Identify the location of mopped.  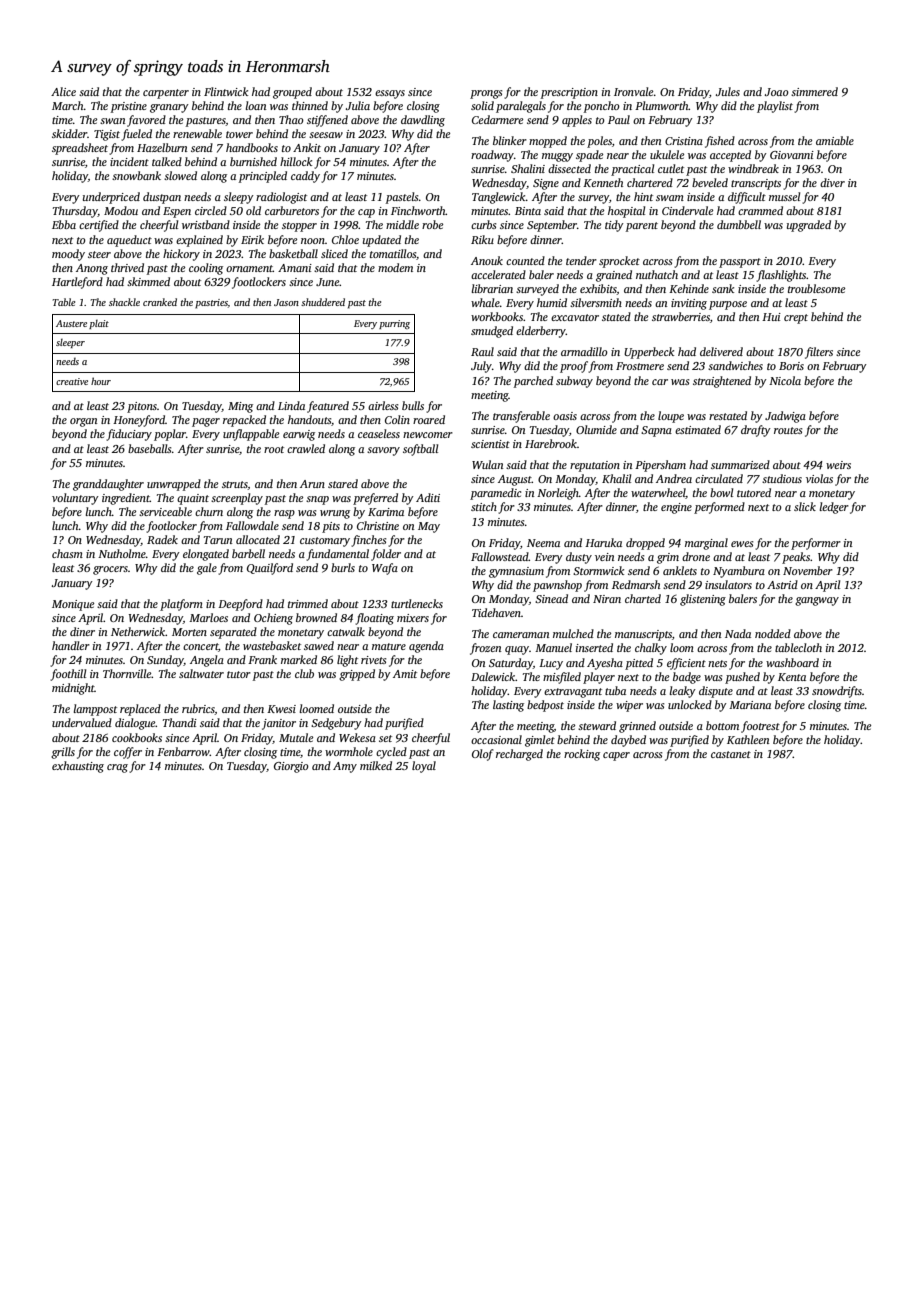
(548, 142).
